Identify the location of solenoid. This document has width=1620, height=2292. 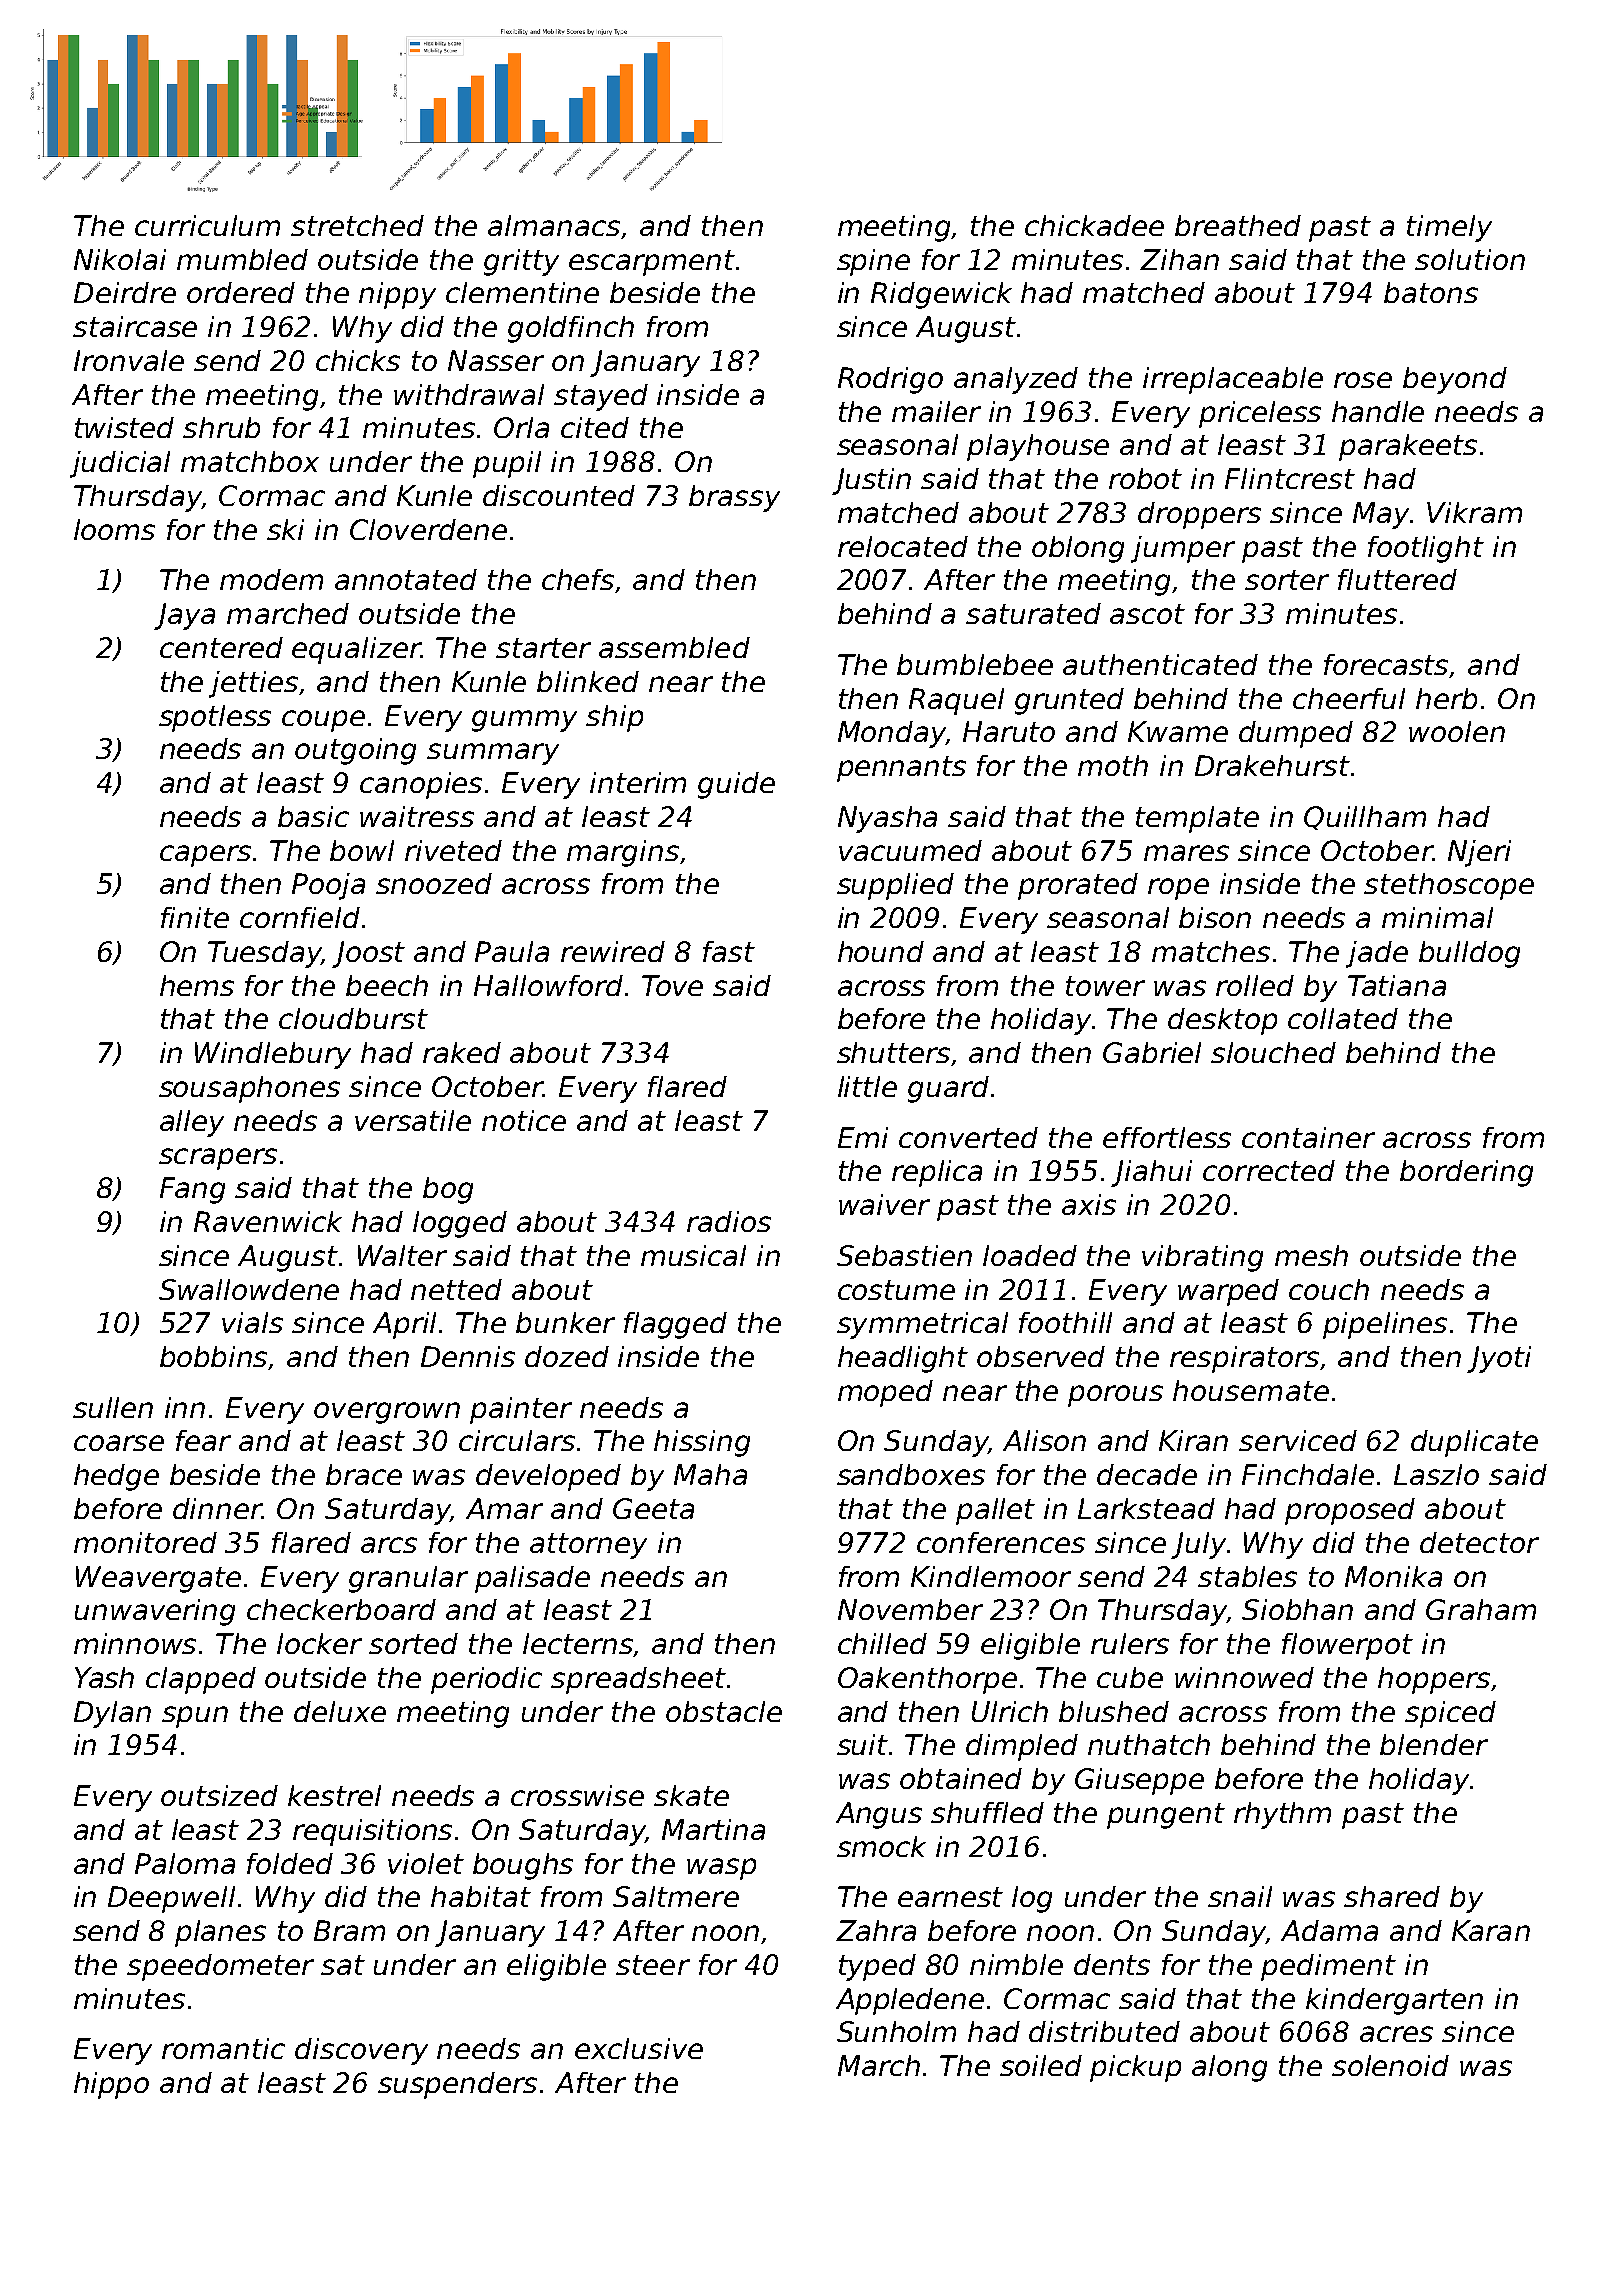
(1390, 2065).
